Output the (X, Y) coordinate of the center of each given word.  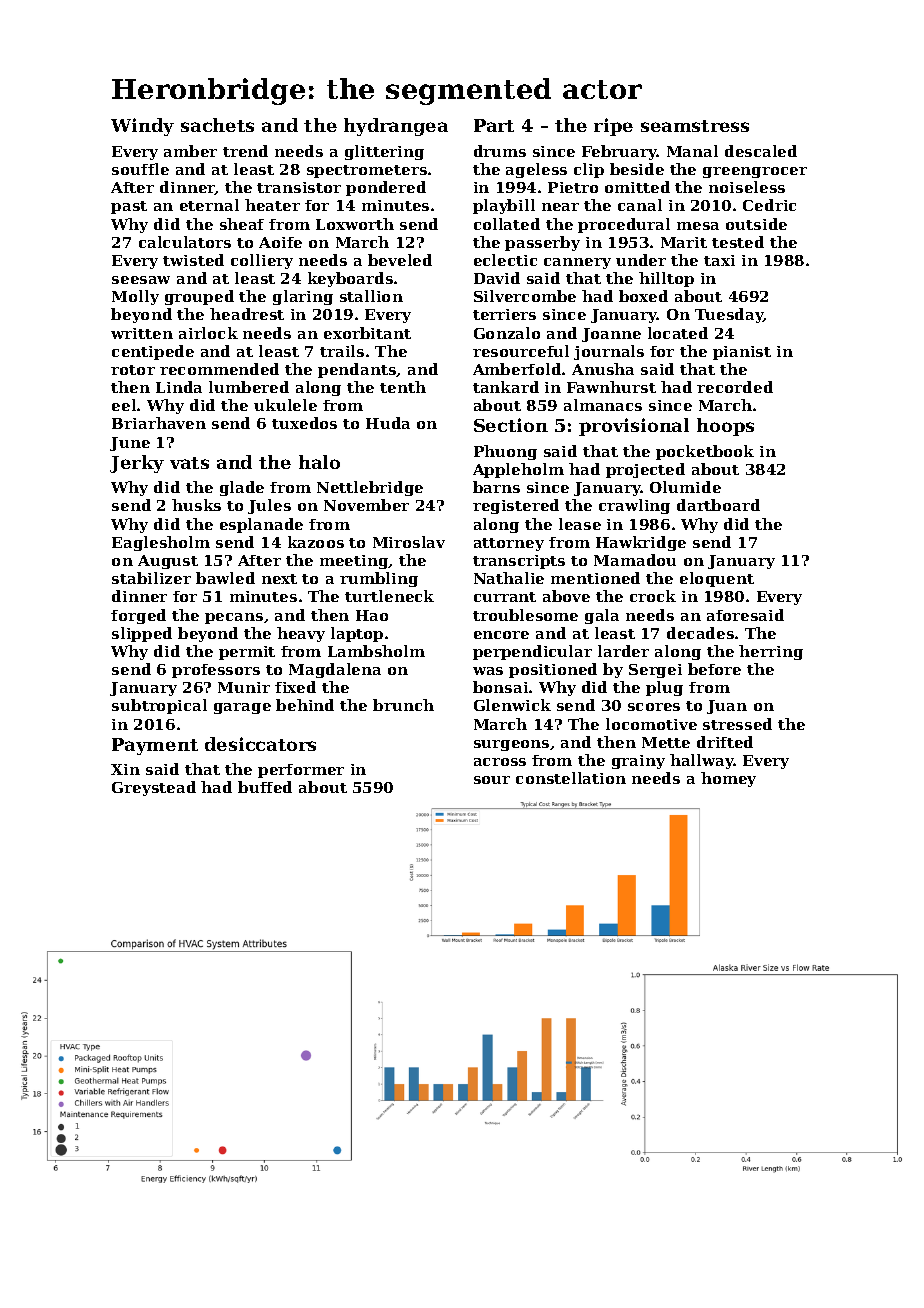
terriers (504, 314)
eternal (209, 205)
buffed (265, 787)
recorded (735, 387)
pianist (742, 353)
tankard (506, 387)
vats (189, 463)
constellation (571, 778)
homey (728, 779)
